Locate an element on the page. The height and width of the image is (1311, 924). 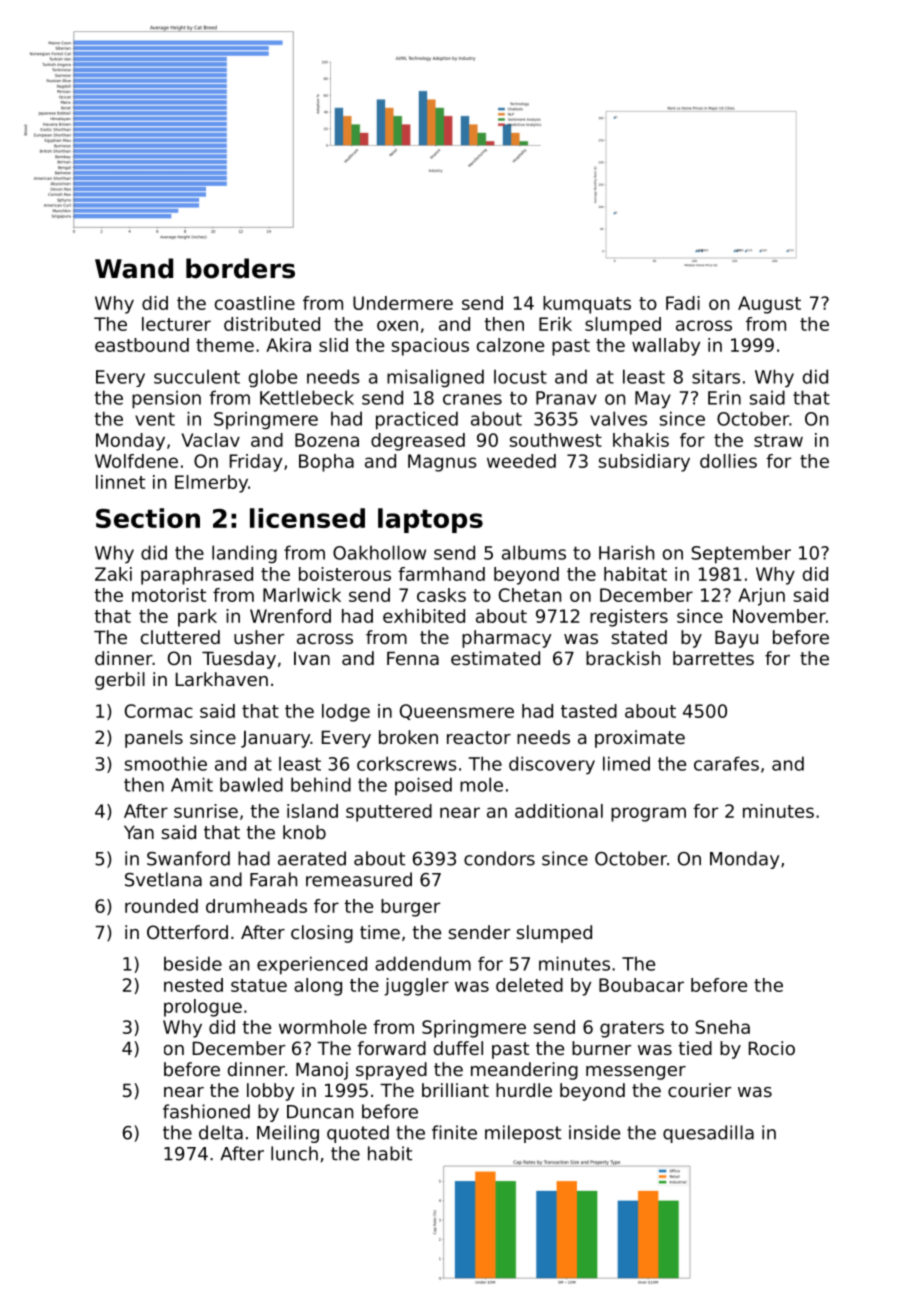
Sneha is located at coordinates (722, 1027).
